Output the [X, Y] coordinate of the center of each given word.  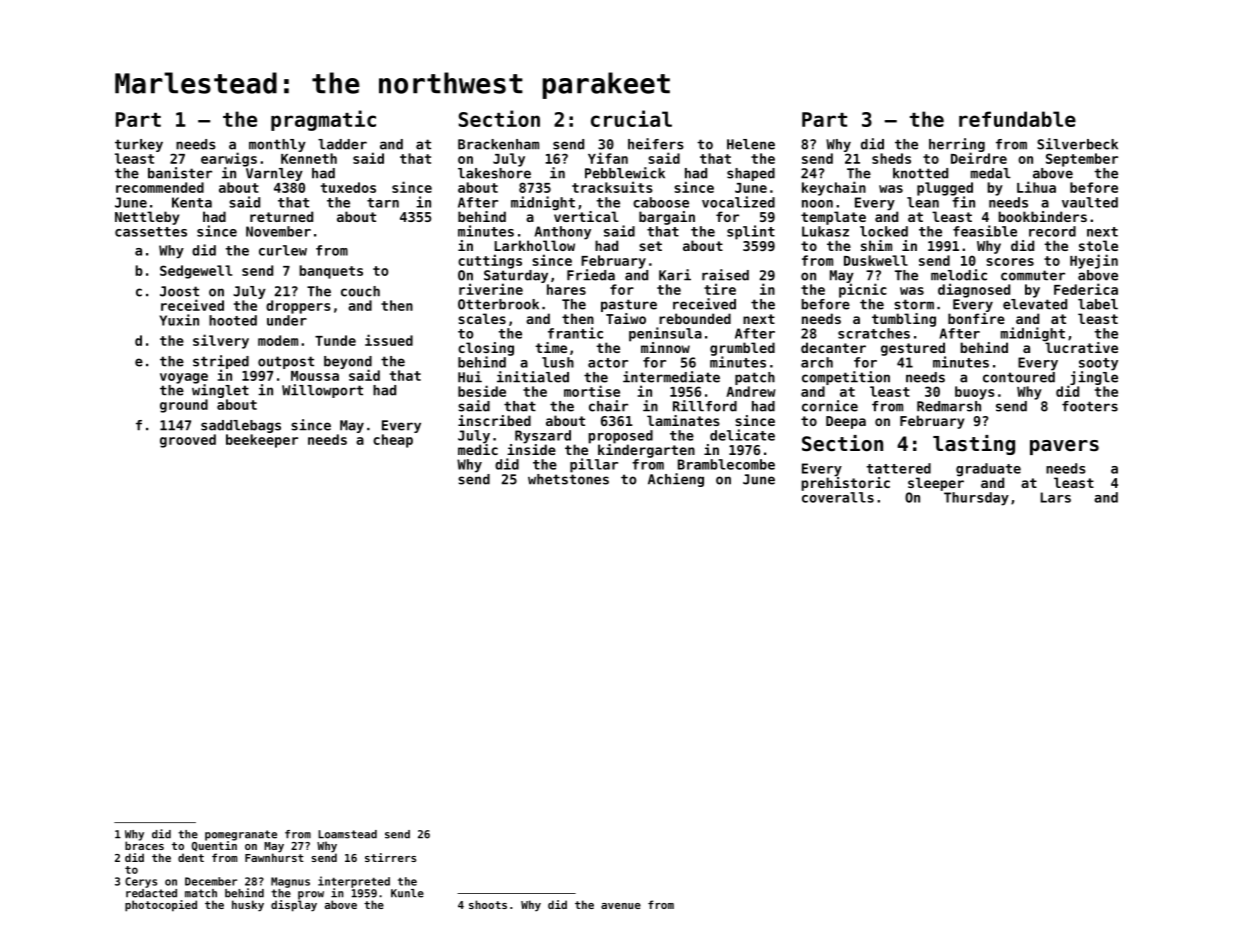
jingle [1094, 378]
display [294, 906]
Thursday [976, 499]
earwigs [229, 159]
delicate [742, 435]
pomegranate [241, 835]
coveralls [838, 497]
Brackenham [498, 144]
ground [184, 406]
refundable [1017, 119]
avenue [621, 906]
